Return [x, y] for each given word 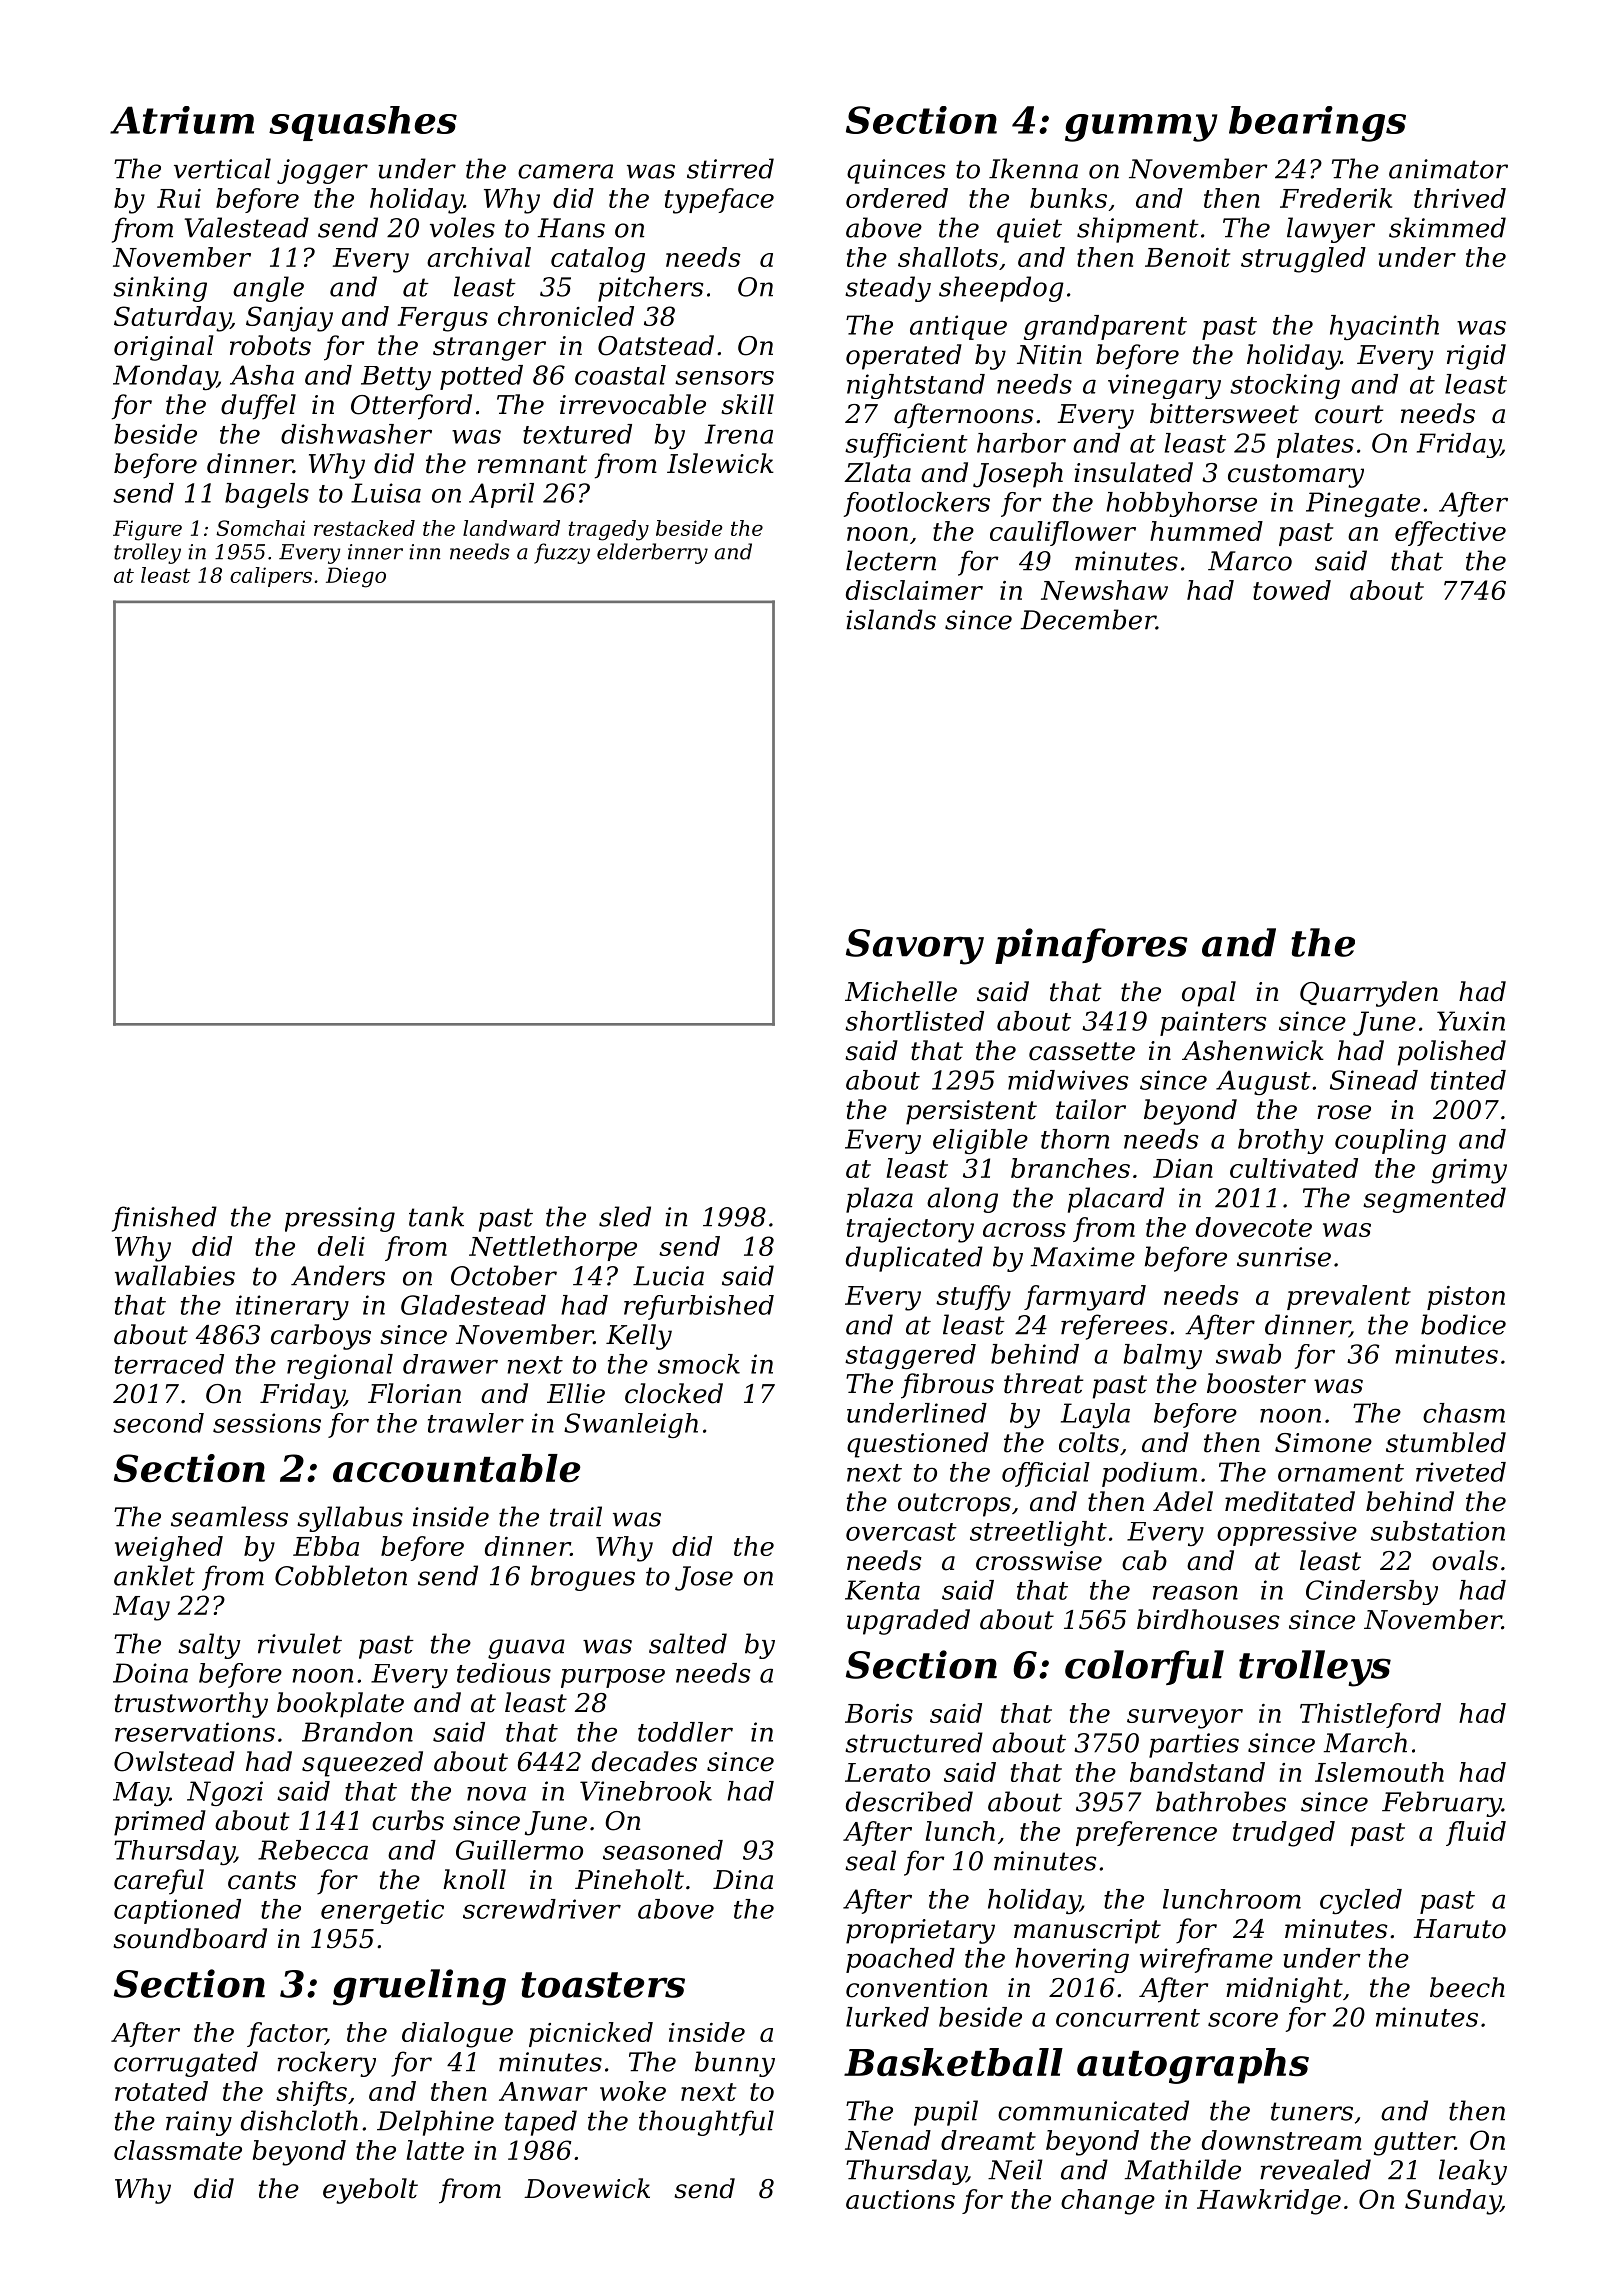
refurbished [699, 1307]
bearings [1317, 124]
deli [341, 1246]
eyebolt [370, 2191]
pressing [340, 1219]
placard [1116, 1200]
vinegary [1164, 386]
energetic [382, 1911]
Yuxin [1471, 1021]
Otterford [411, 407]
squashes [363, 123]
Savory [915, 947]
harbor [1021, 443]
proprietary [920, 1931]
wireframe [1206, 1960]
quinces [896, 171]
